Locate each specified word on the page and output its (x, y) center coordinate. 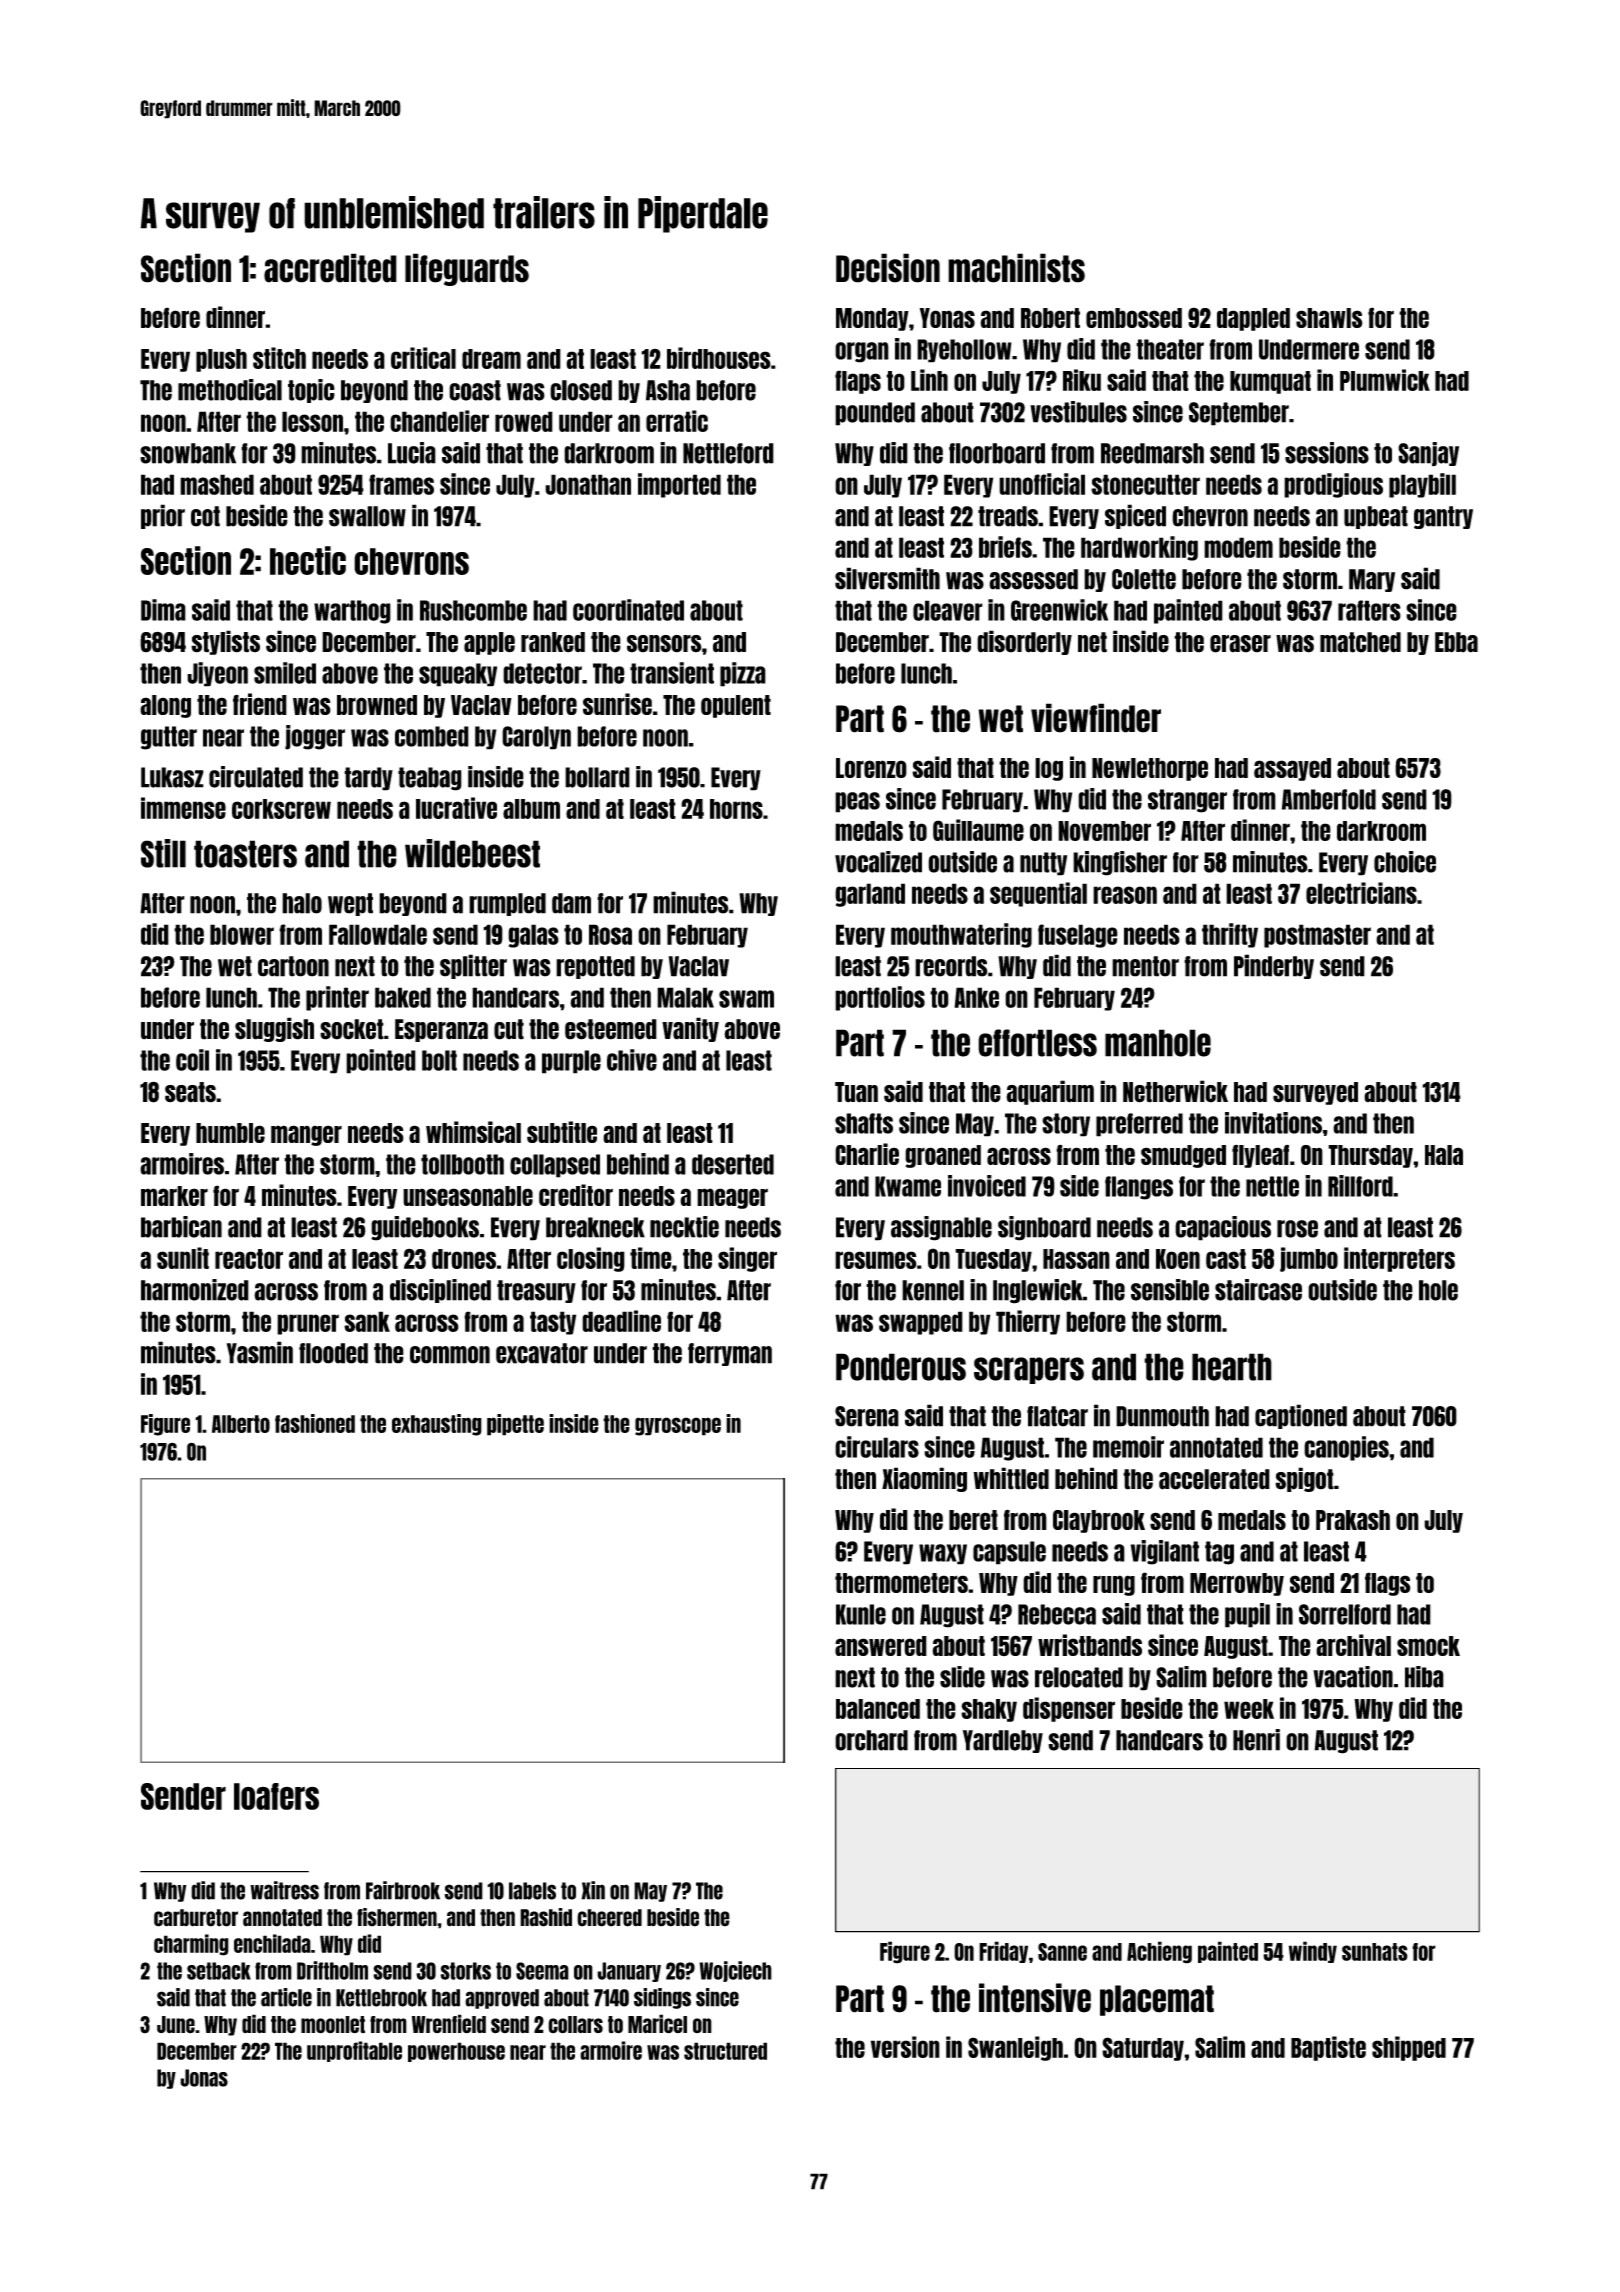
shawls (1329, 318)
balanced (878, 1709)
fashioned (315, 1423)
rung (1114, 1585)
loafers (276, 1796)
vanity (690, 1029)
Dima (163, 610)
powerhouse (456, 2052)
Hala (1444, 1155)
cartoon (293, 966)
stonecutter (1145, 484)
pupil (1247, 1615)
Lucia (412, 453)
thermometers (901, 1583)
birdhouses (719, 358)
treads (1008, 516)
